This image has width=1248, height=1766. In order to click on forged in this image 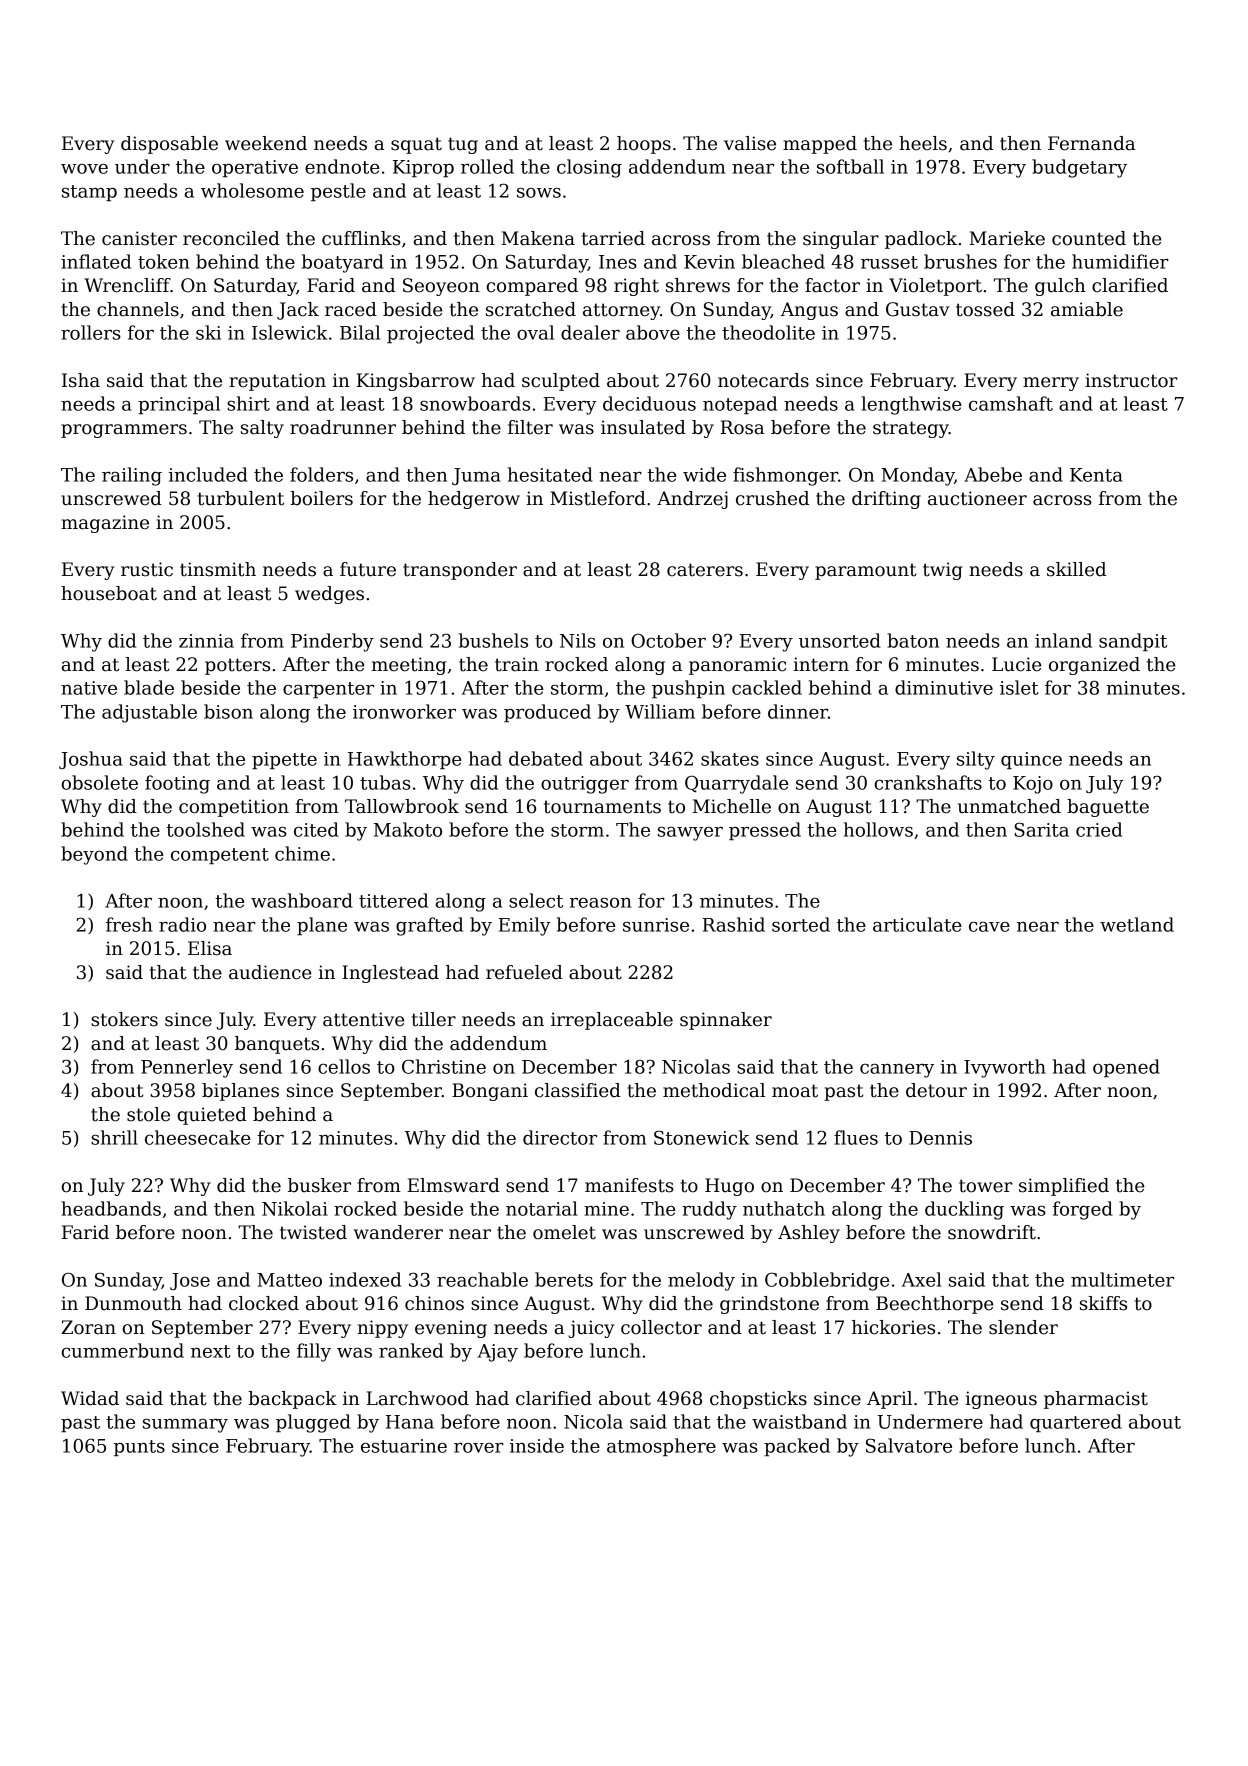, I will do `click(1083, 1210)`.
